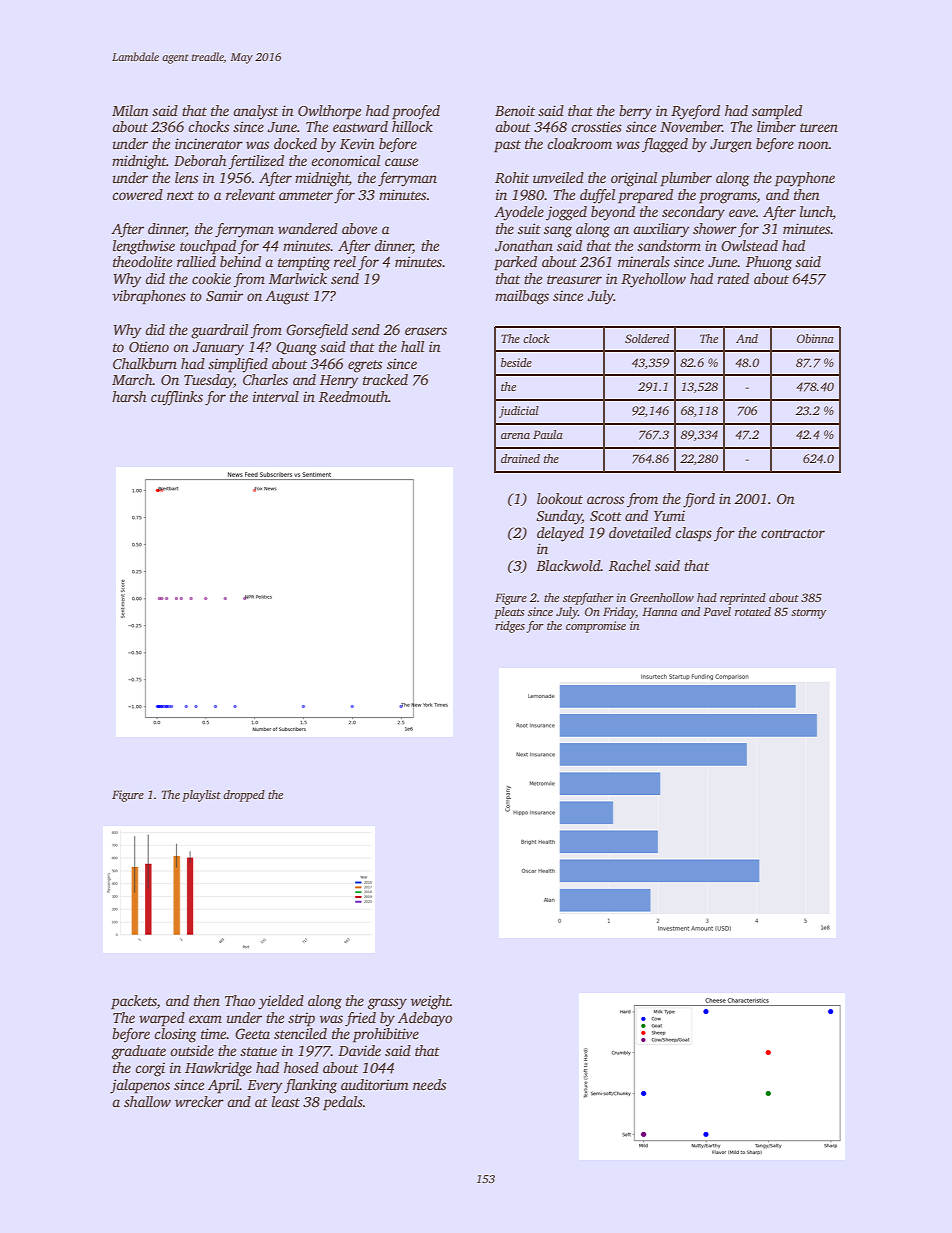 The height and width of the image is (1233, 952). I want to click on weight, so click(430, 1002).
